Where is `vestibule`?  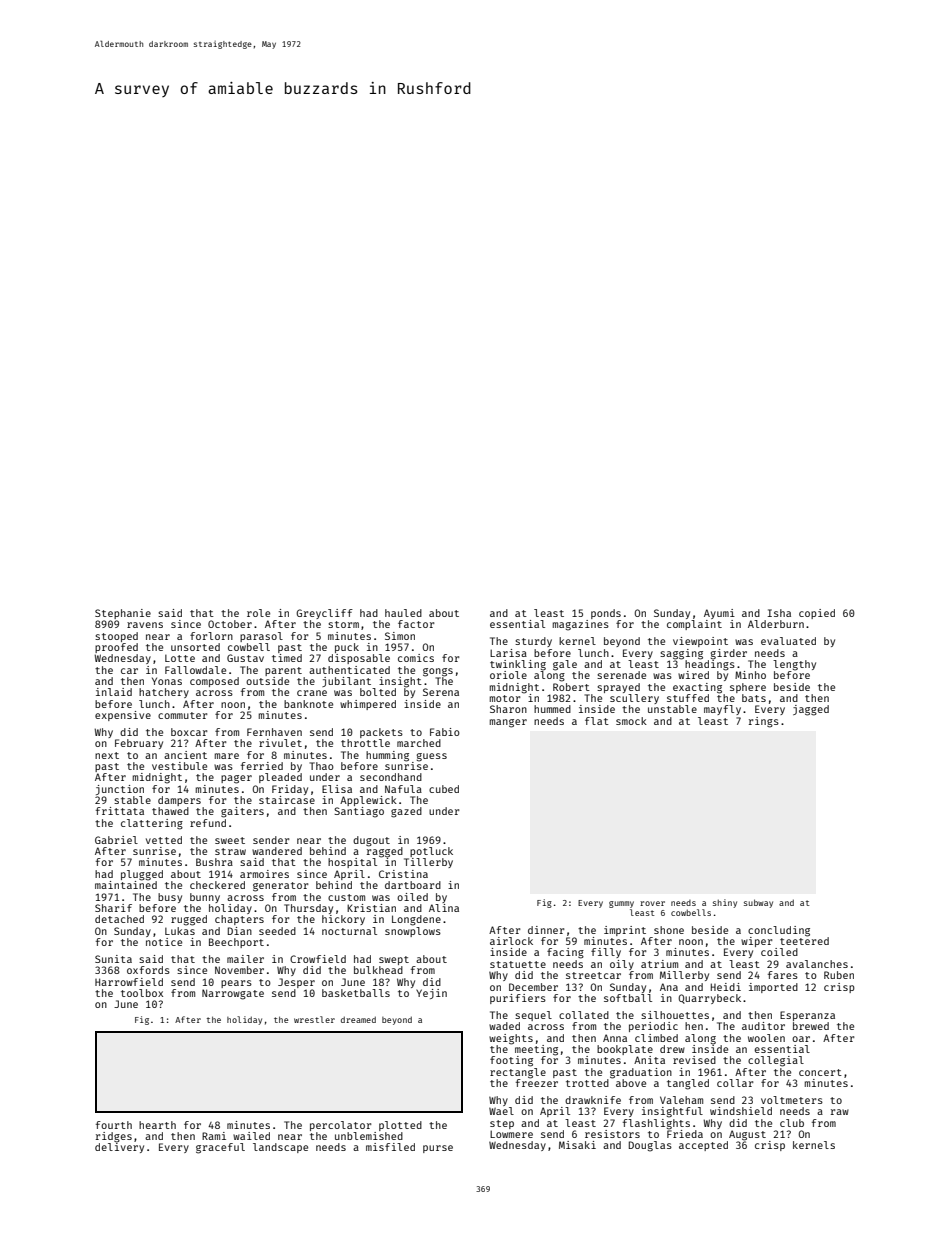 vestibule is located at coordinates (179, 766).
